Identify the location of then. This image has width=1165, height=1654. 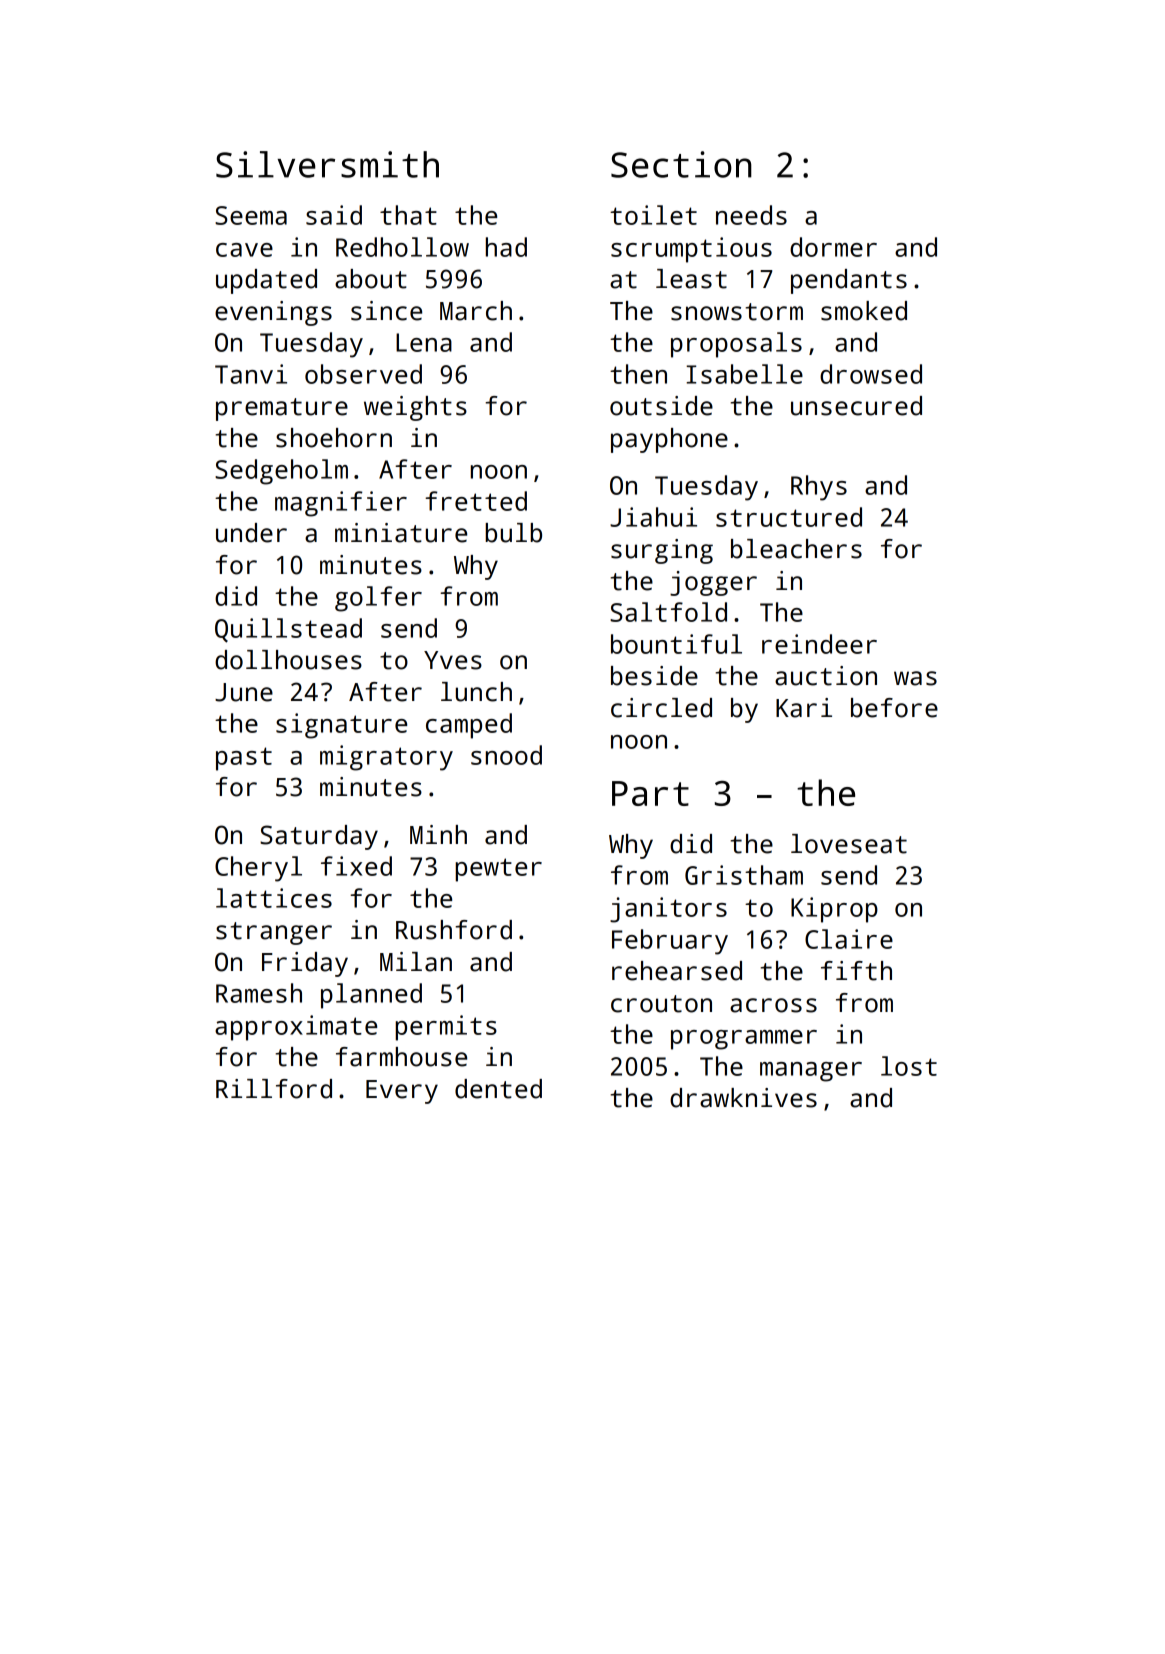
(638, 374).
